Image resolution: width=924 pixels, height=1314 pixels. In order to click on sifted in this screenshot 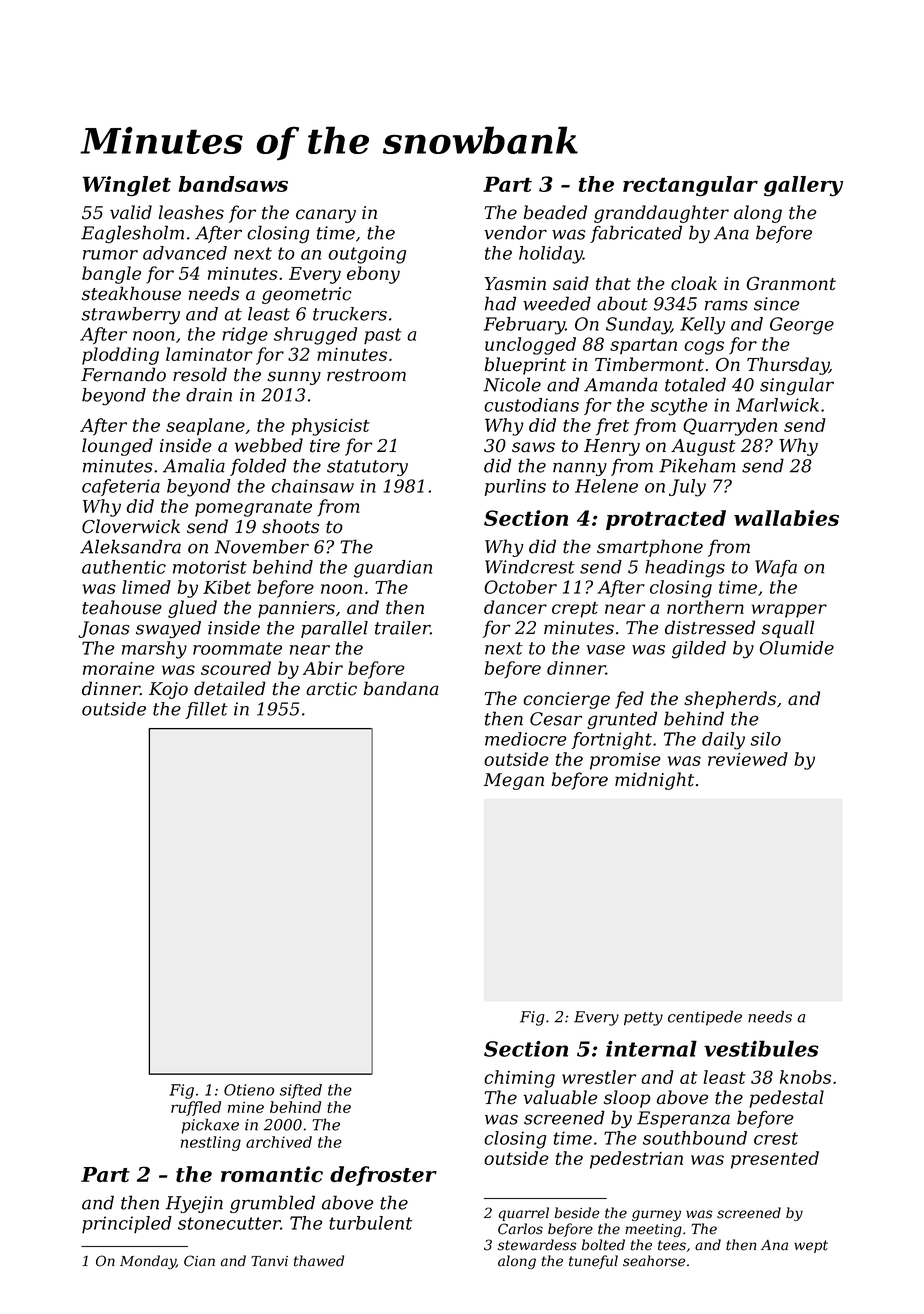, I will do `click(301, 1091)`.
